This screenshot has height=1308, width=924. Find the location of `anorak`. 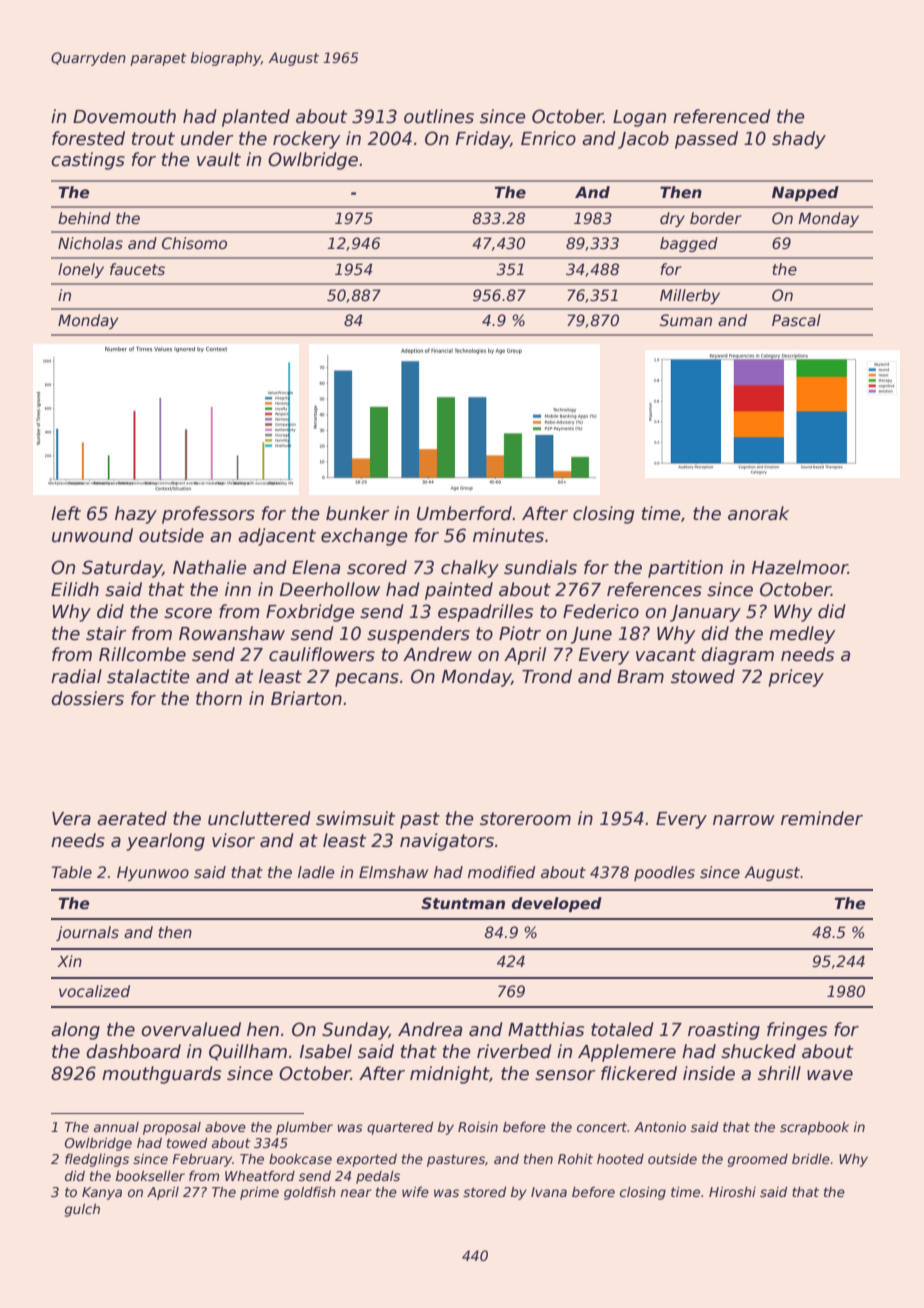

anorak is located at coordinates (758, 513).
